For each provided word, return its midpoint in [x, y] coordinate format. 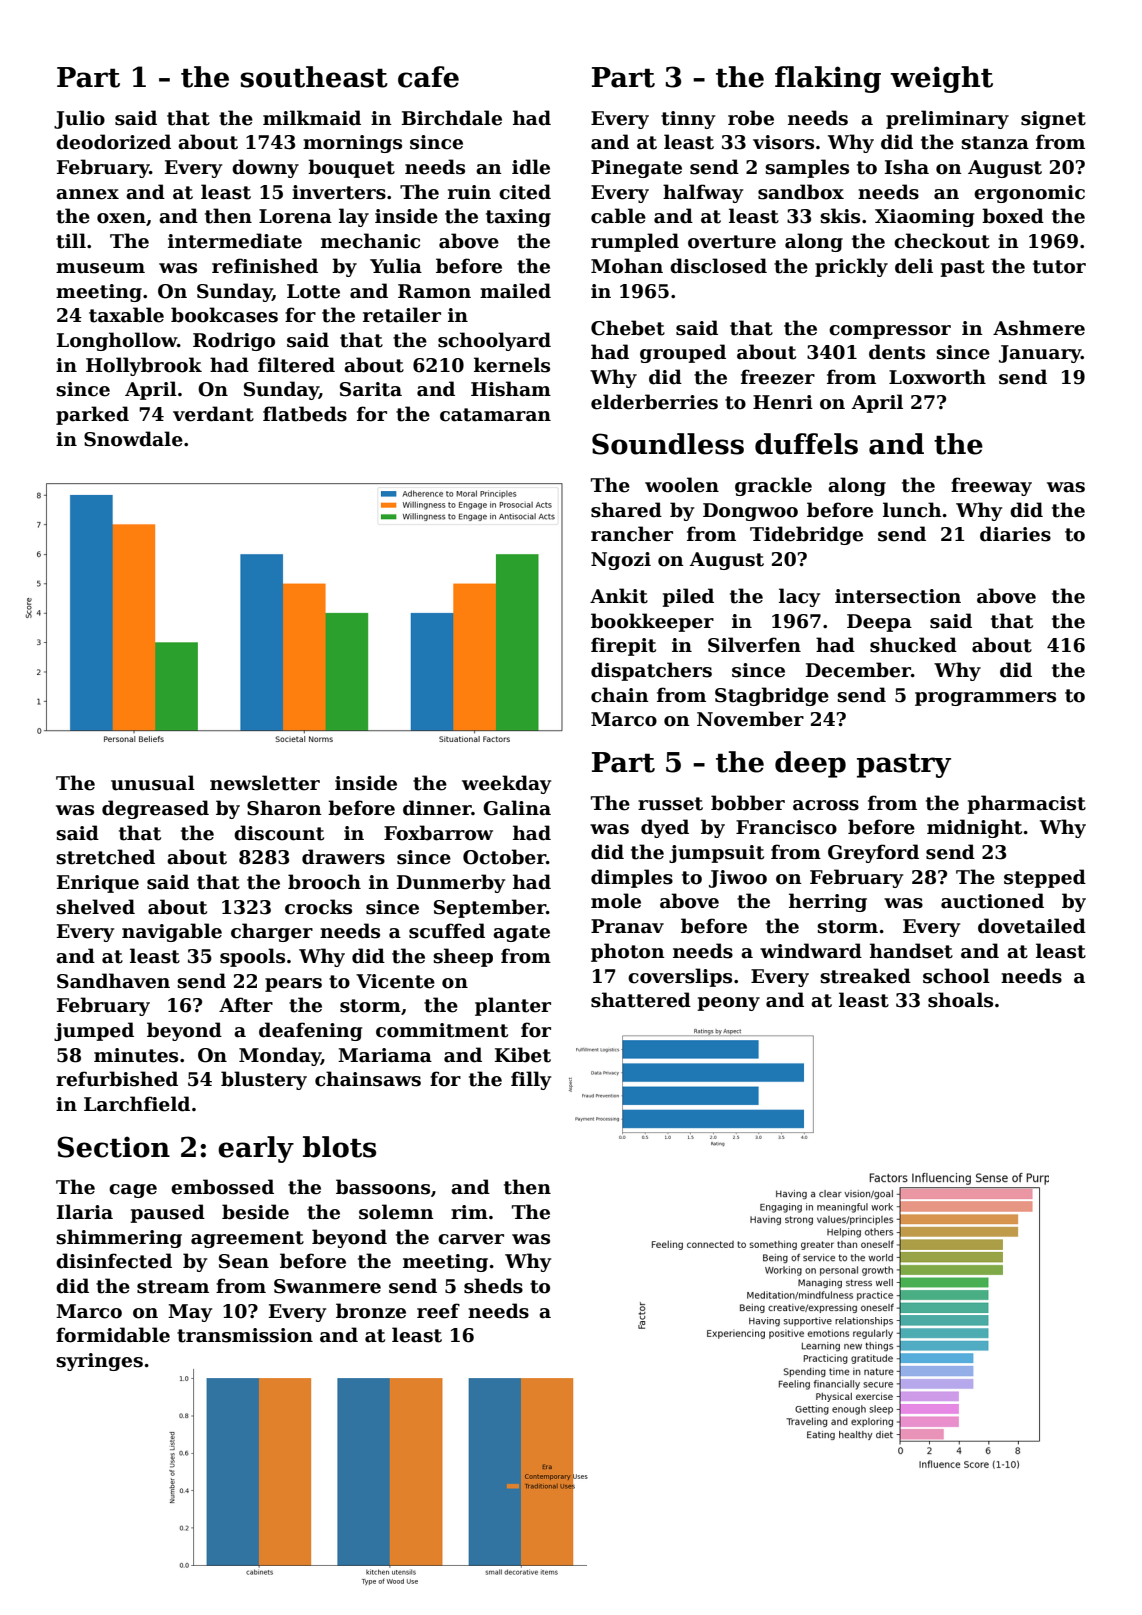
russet [670, 804]
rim [469, 1212]
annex [87, 194]
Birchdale [452, 118]
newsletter [265, 783]
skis [840, 216]
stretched [105, 857]
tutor [1059, 267]
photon [628, 952]
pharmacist [1026, 804]
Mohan [627, 266]
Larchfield [137, 1104]
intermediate [235, 241]
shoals [960, 1000]
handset [911, 951]
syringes [99, 1362]
